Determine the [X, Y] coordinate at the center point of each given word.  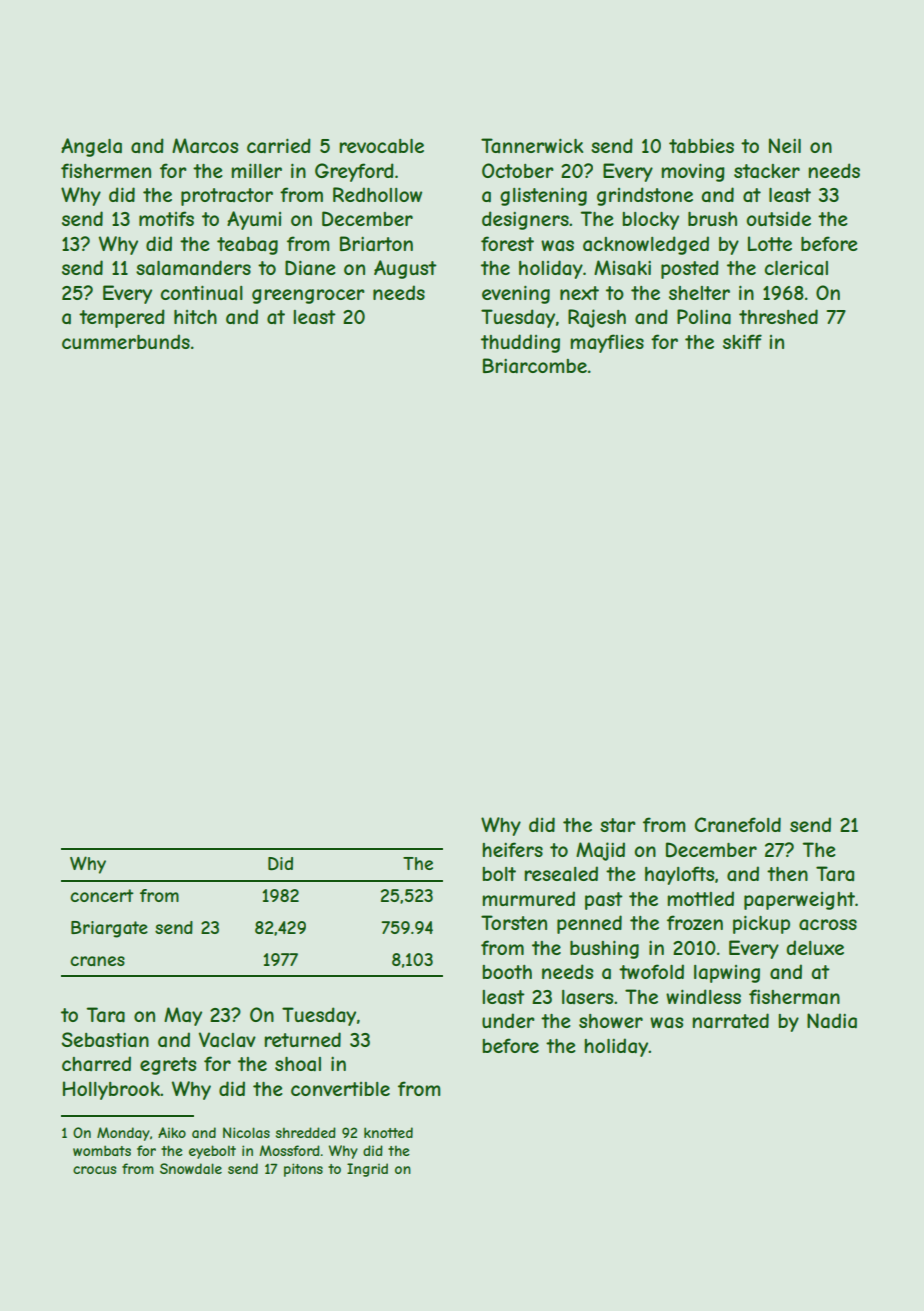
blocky [650, 221]
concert [102, 895]
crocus [94, 1170]
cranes [97, 961]
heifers [512, 849]
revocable [381, 146]
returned [302, 1039]
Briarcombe [535, 366]
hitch [195, 317]
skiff [742, 341]
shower [611, 1021]
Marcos [205, 146]
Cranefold [738, 825]
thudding [520, 343]
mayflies [607, 343]
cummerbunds [126, 341]
